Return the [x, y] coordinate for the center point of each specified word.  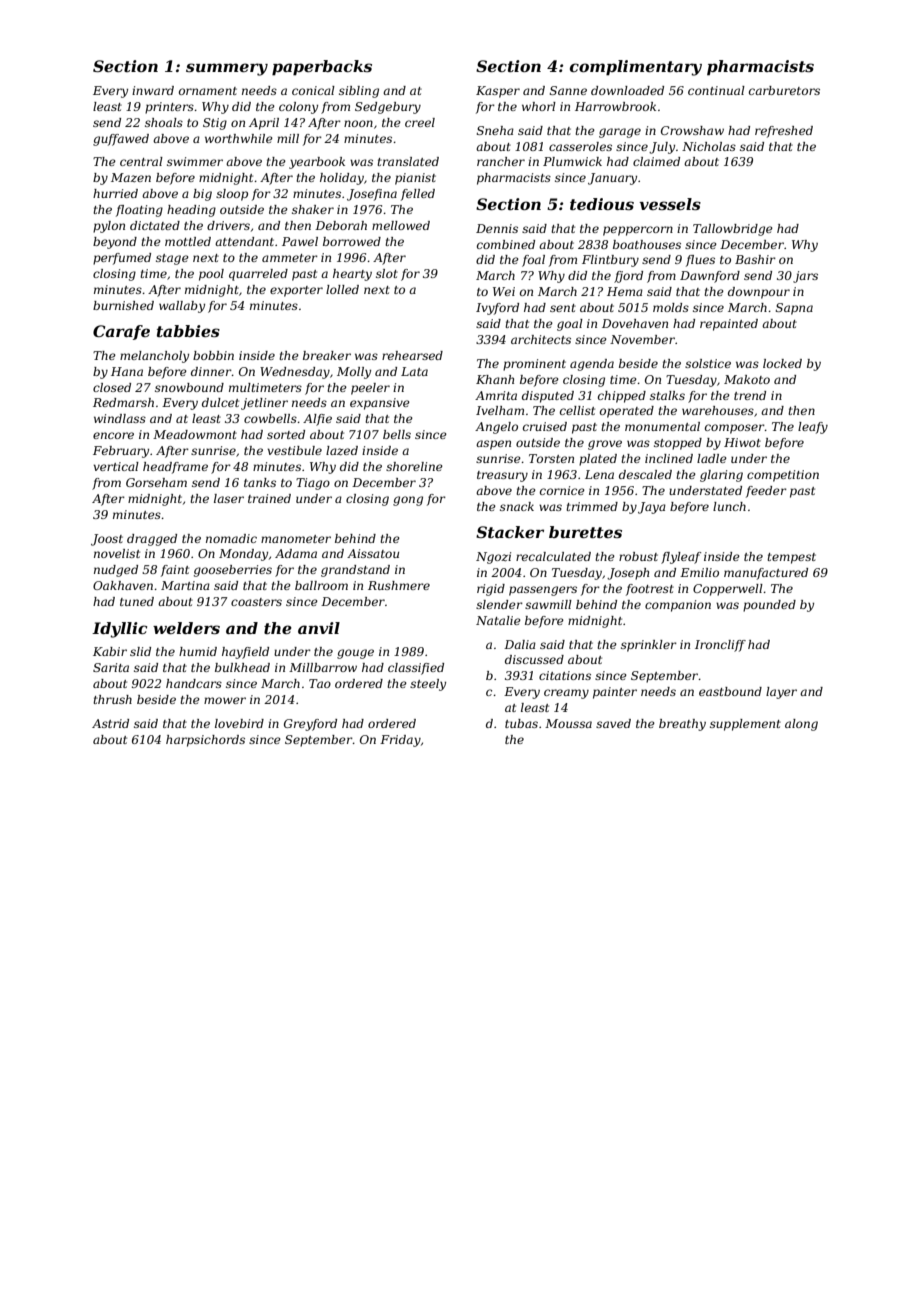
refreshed [784, 132]
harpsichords [205, 741]
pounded [769, 606]
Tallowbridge [733, 230]
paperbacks [322, 68]
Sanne [568, 90]
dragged [152, 540]
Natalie [498, 620]
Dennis [497, 228]
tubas [521, 723]
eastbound [730, 691]
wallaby [182, 307]
